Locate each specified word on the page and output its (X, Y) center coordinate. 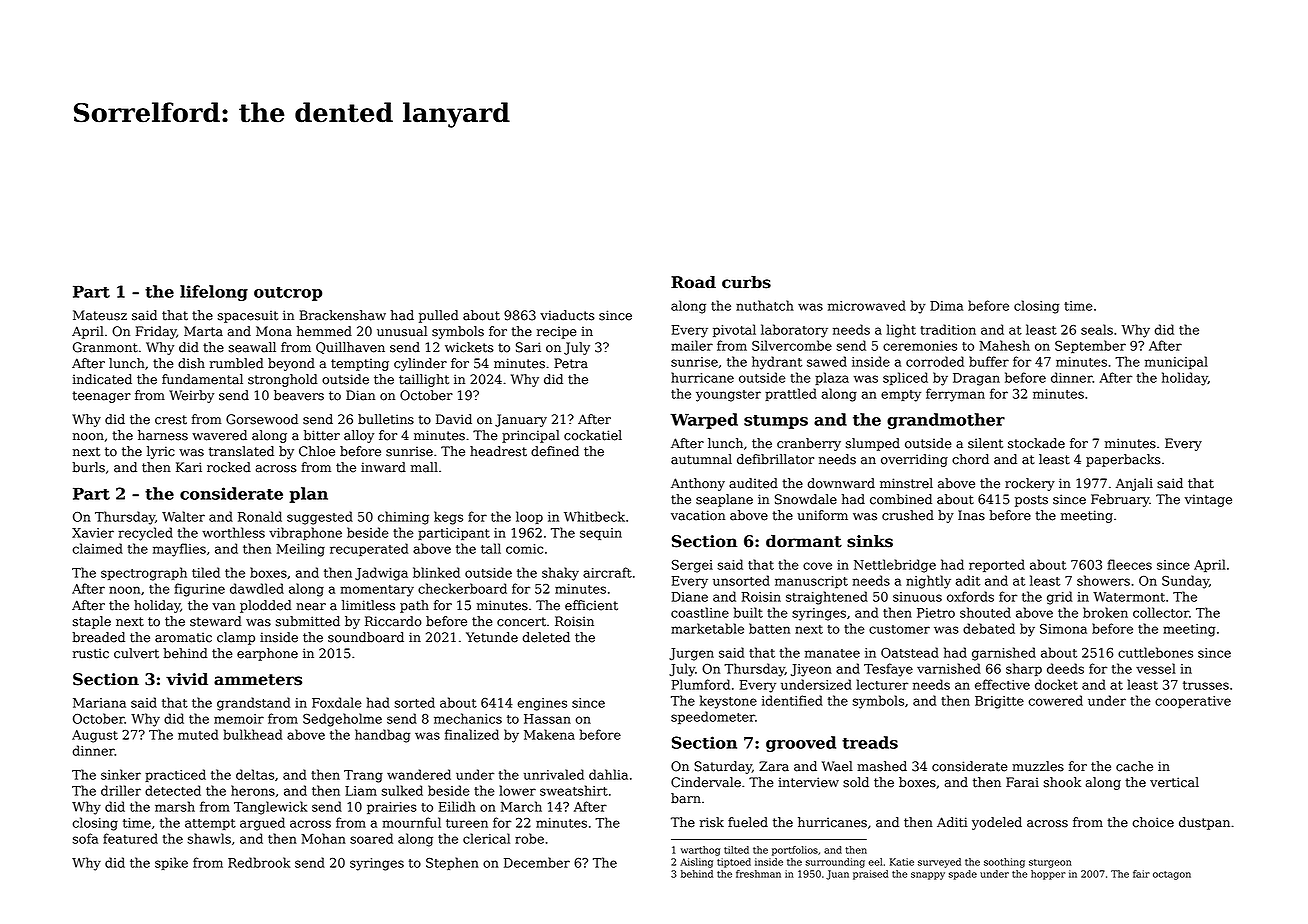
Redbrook (259, 862)
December (537, 862)
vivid (187, 679)
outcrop (288, 294)
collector (1161, 612)
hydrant (777, 363)
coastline (700, 612)
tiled (206, 572)
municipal (1176, 362)
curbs (746, 282)
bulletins (386, 419)
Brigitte (999, 702)
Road (693, 282)
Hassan (547, 719)
